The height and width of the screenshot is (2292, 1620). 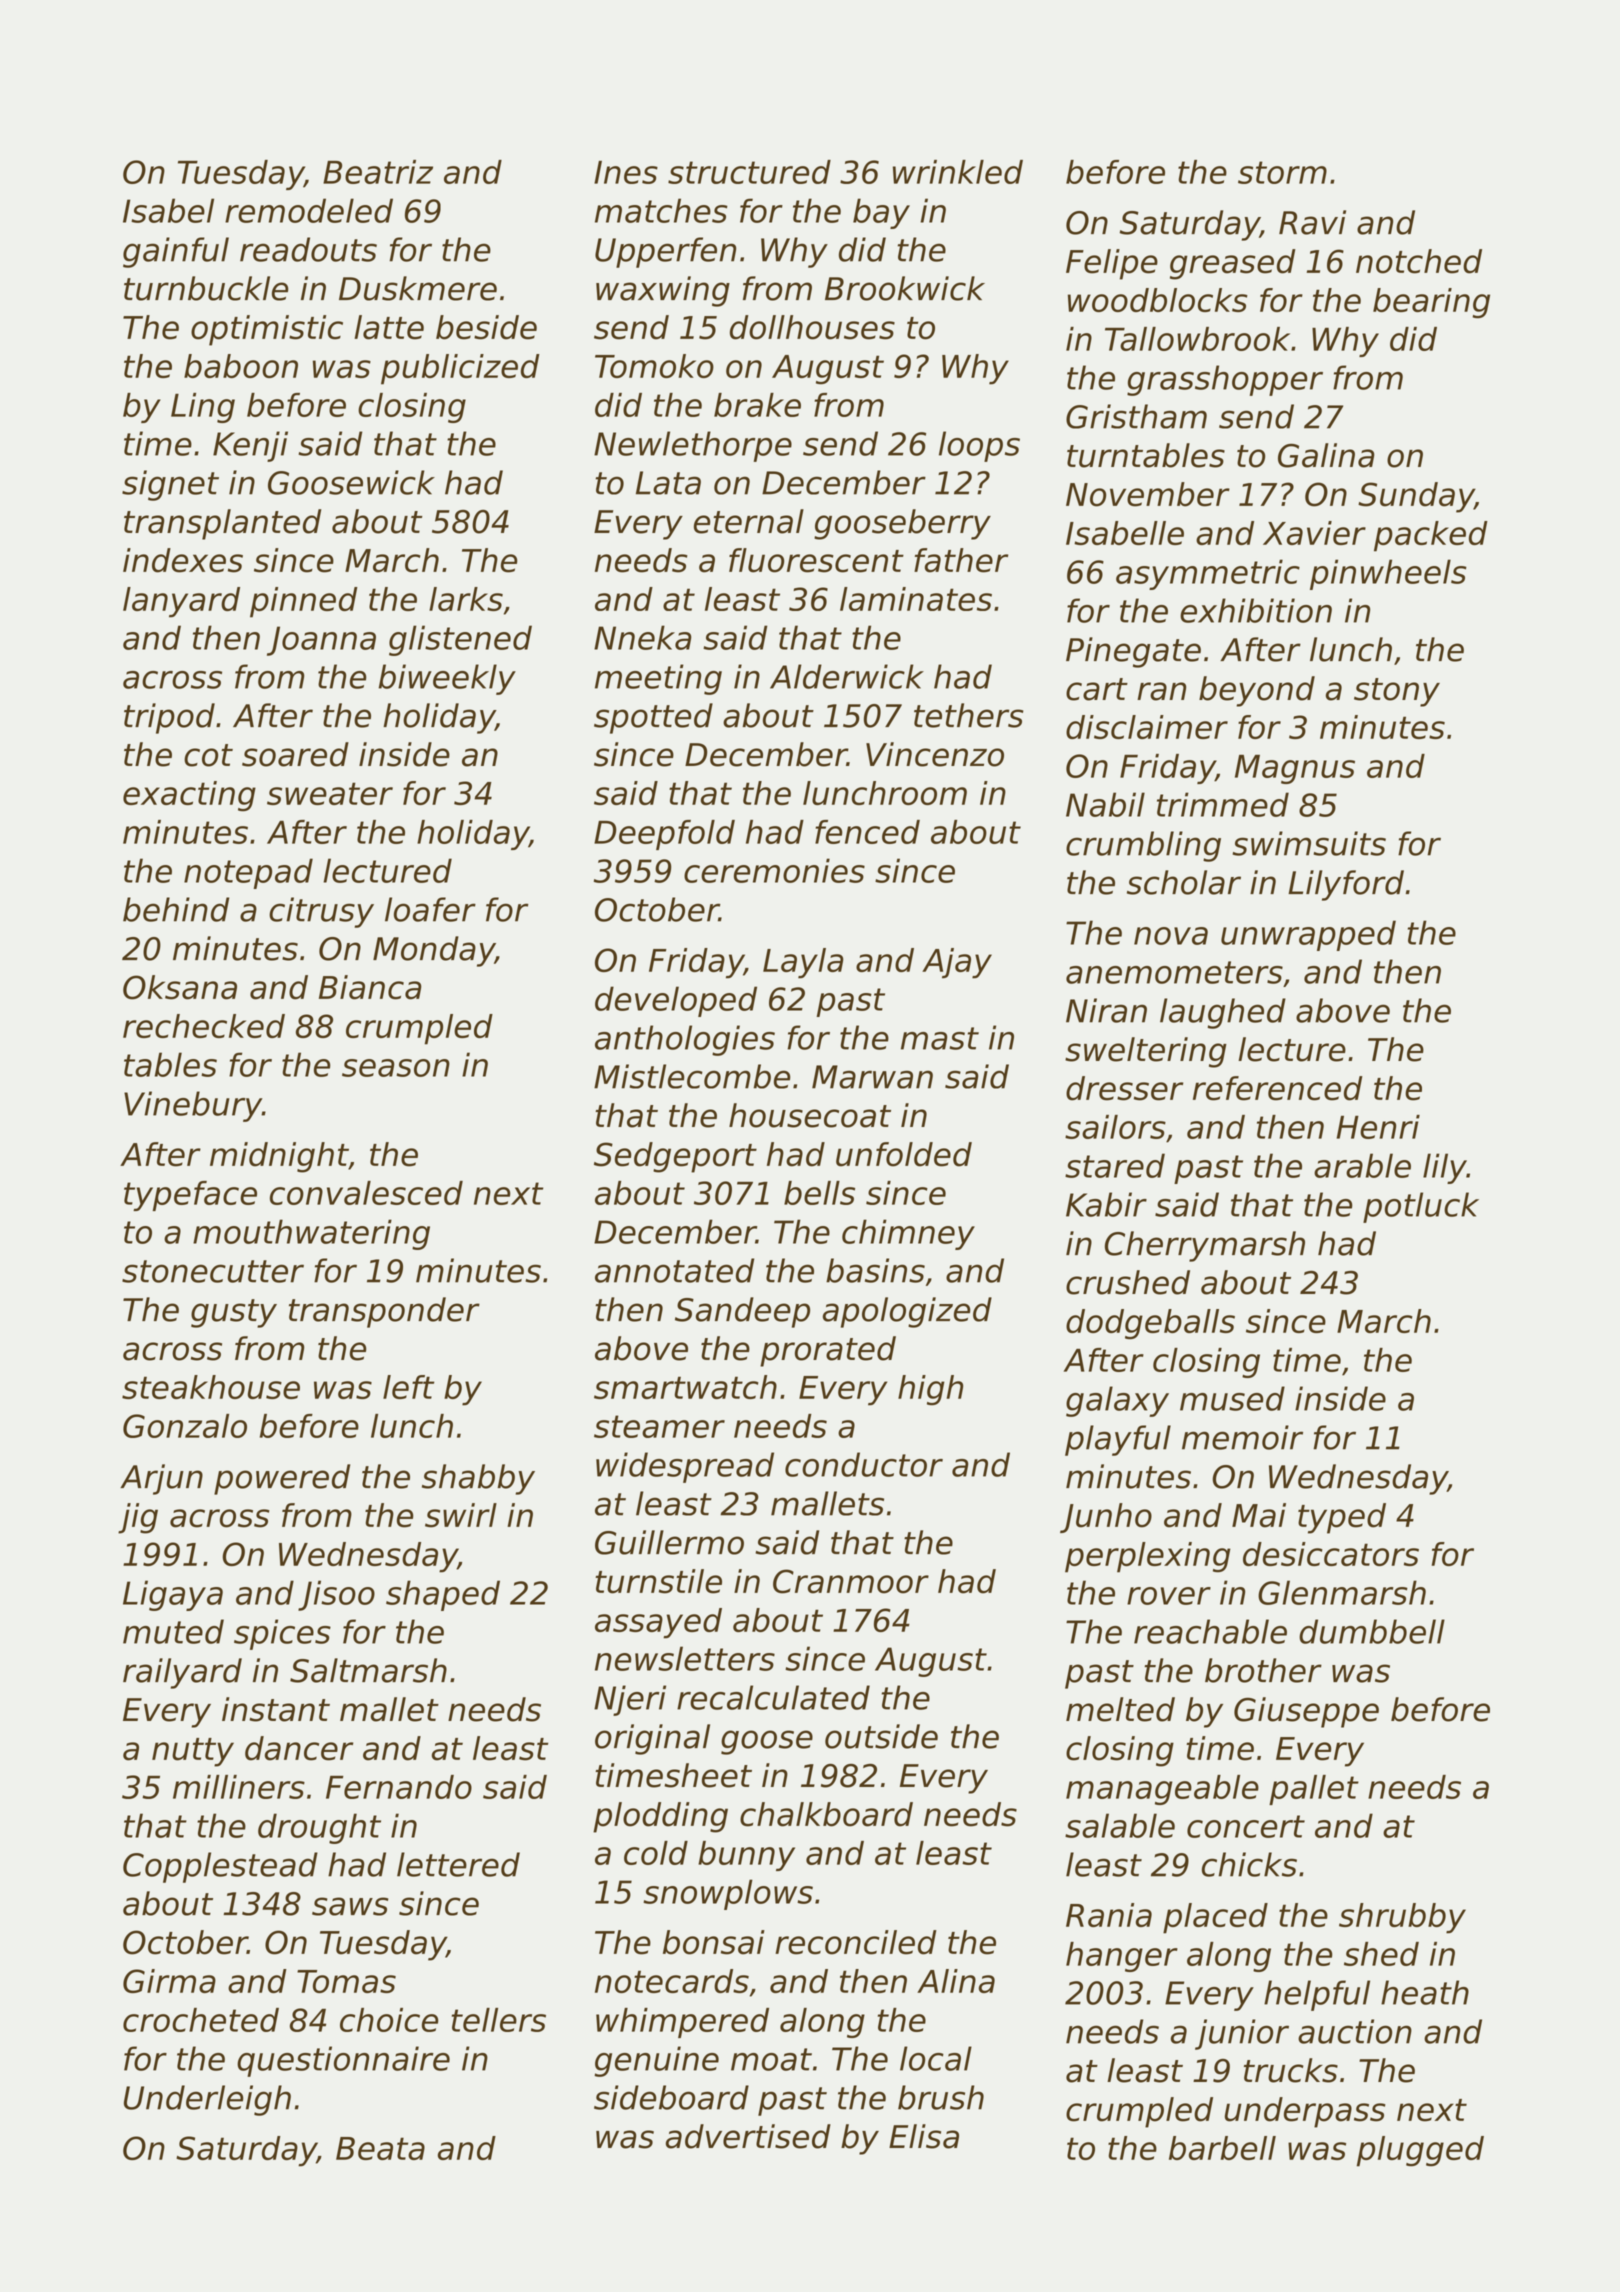 What do you see at coordinates (1282, 172) in the screenshot?
I see `storm` at bounding box center [1282, 172].
